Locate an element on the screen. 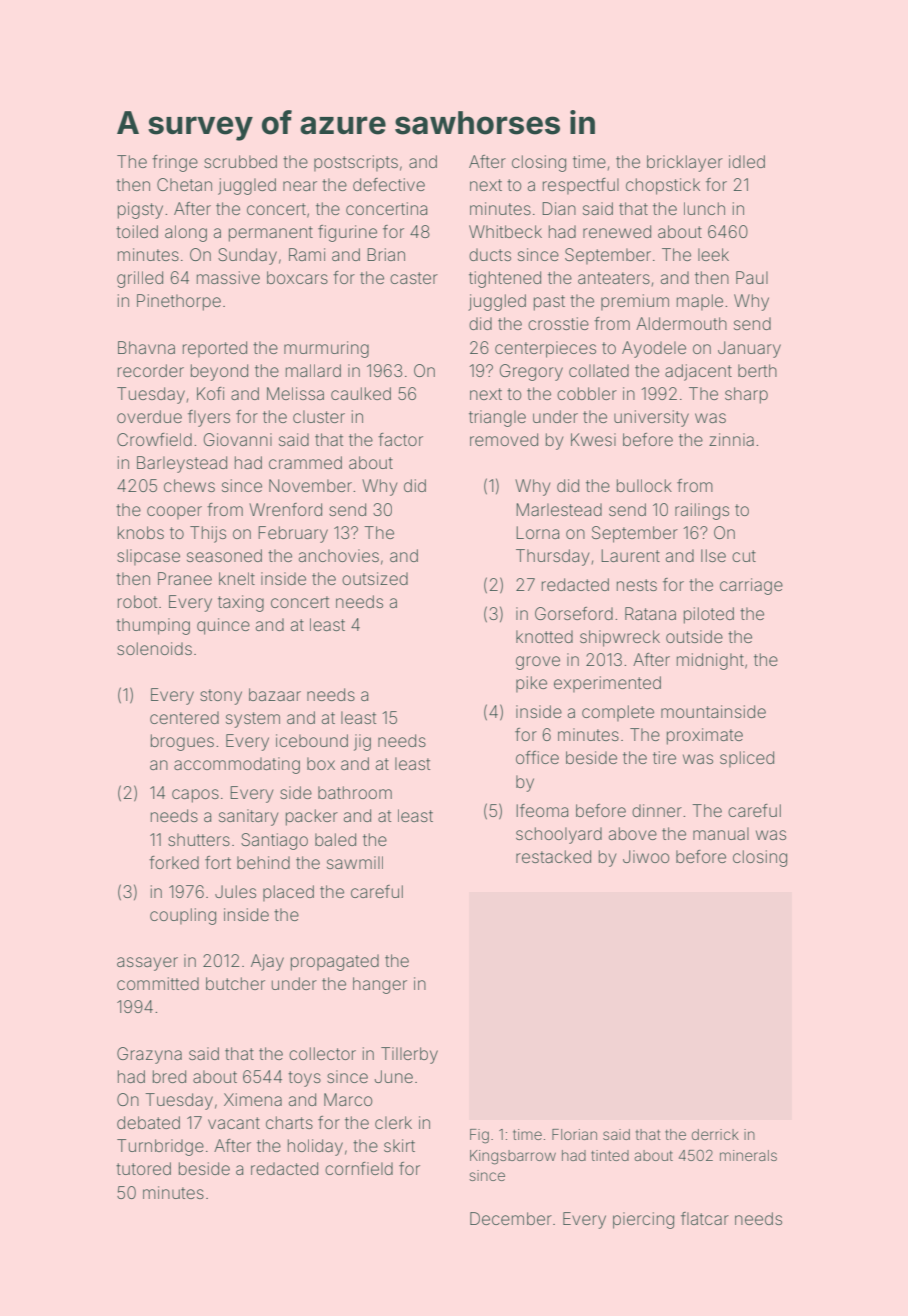  factor is located at coordinates (400, 439).
